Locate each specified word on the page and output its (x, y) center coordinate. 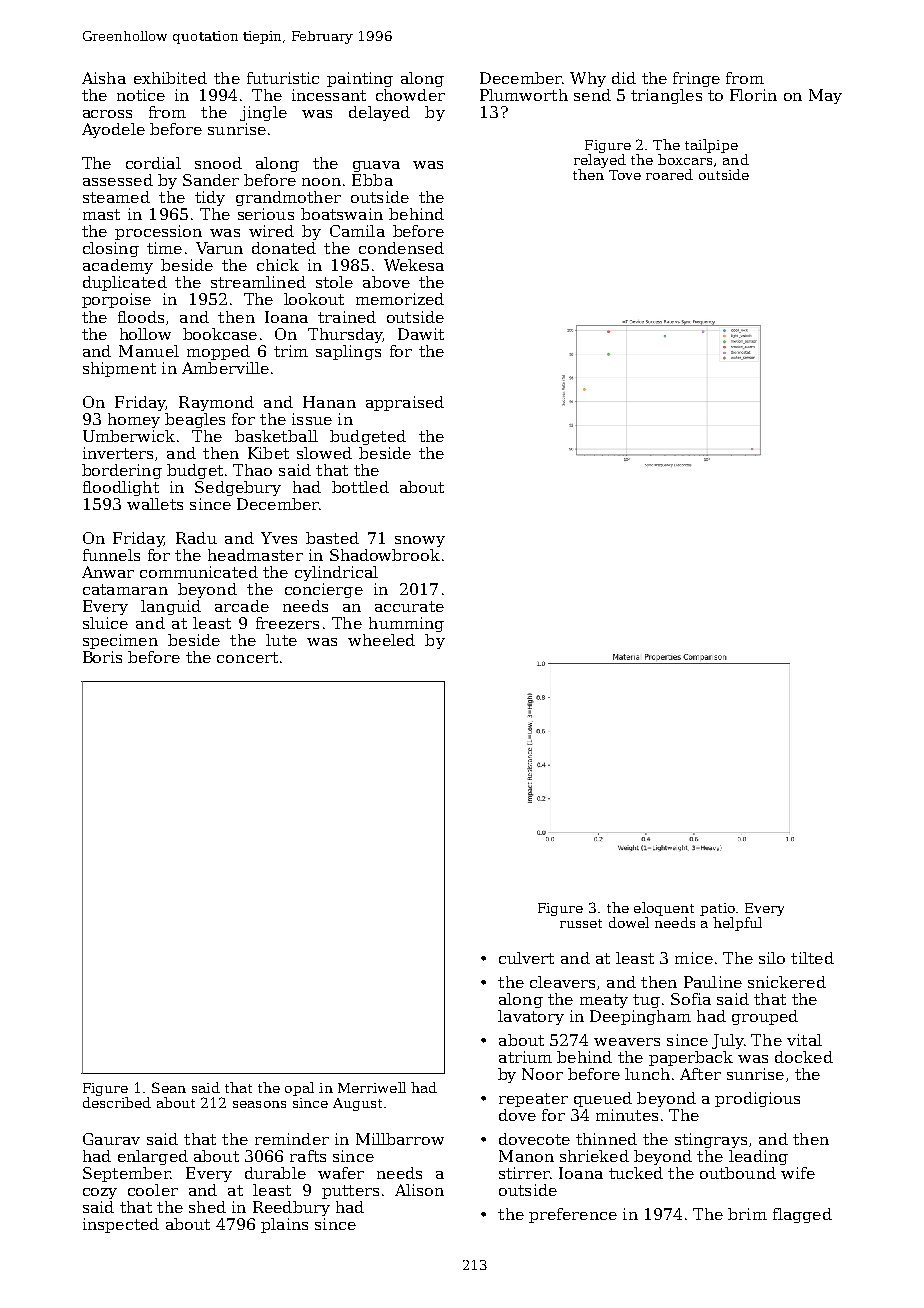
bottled (360, 487)
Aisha (104, 78)
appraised (405, 403)
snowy (420, 541)
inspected (121, 1225)
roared (669, 174)
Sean (169, 1087)
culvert (526, 958)
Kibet (268, 453)
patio (717, 909)
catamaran (125, 589)
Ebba (372, 180)
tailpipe (711, 146)
